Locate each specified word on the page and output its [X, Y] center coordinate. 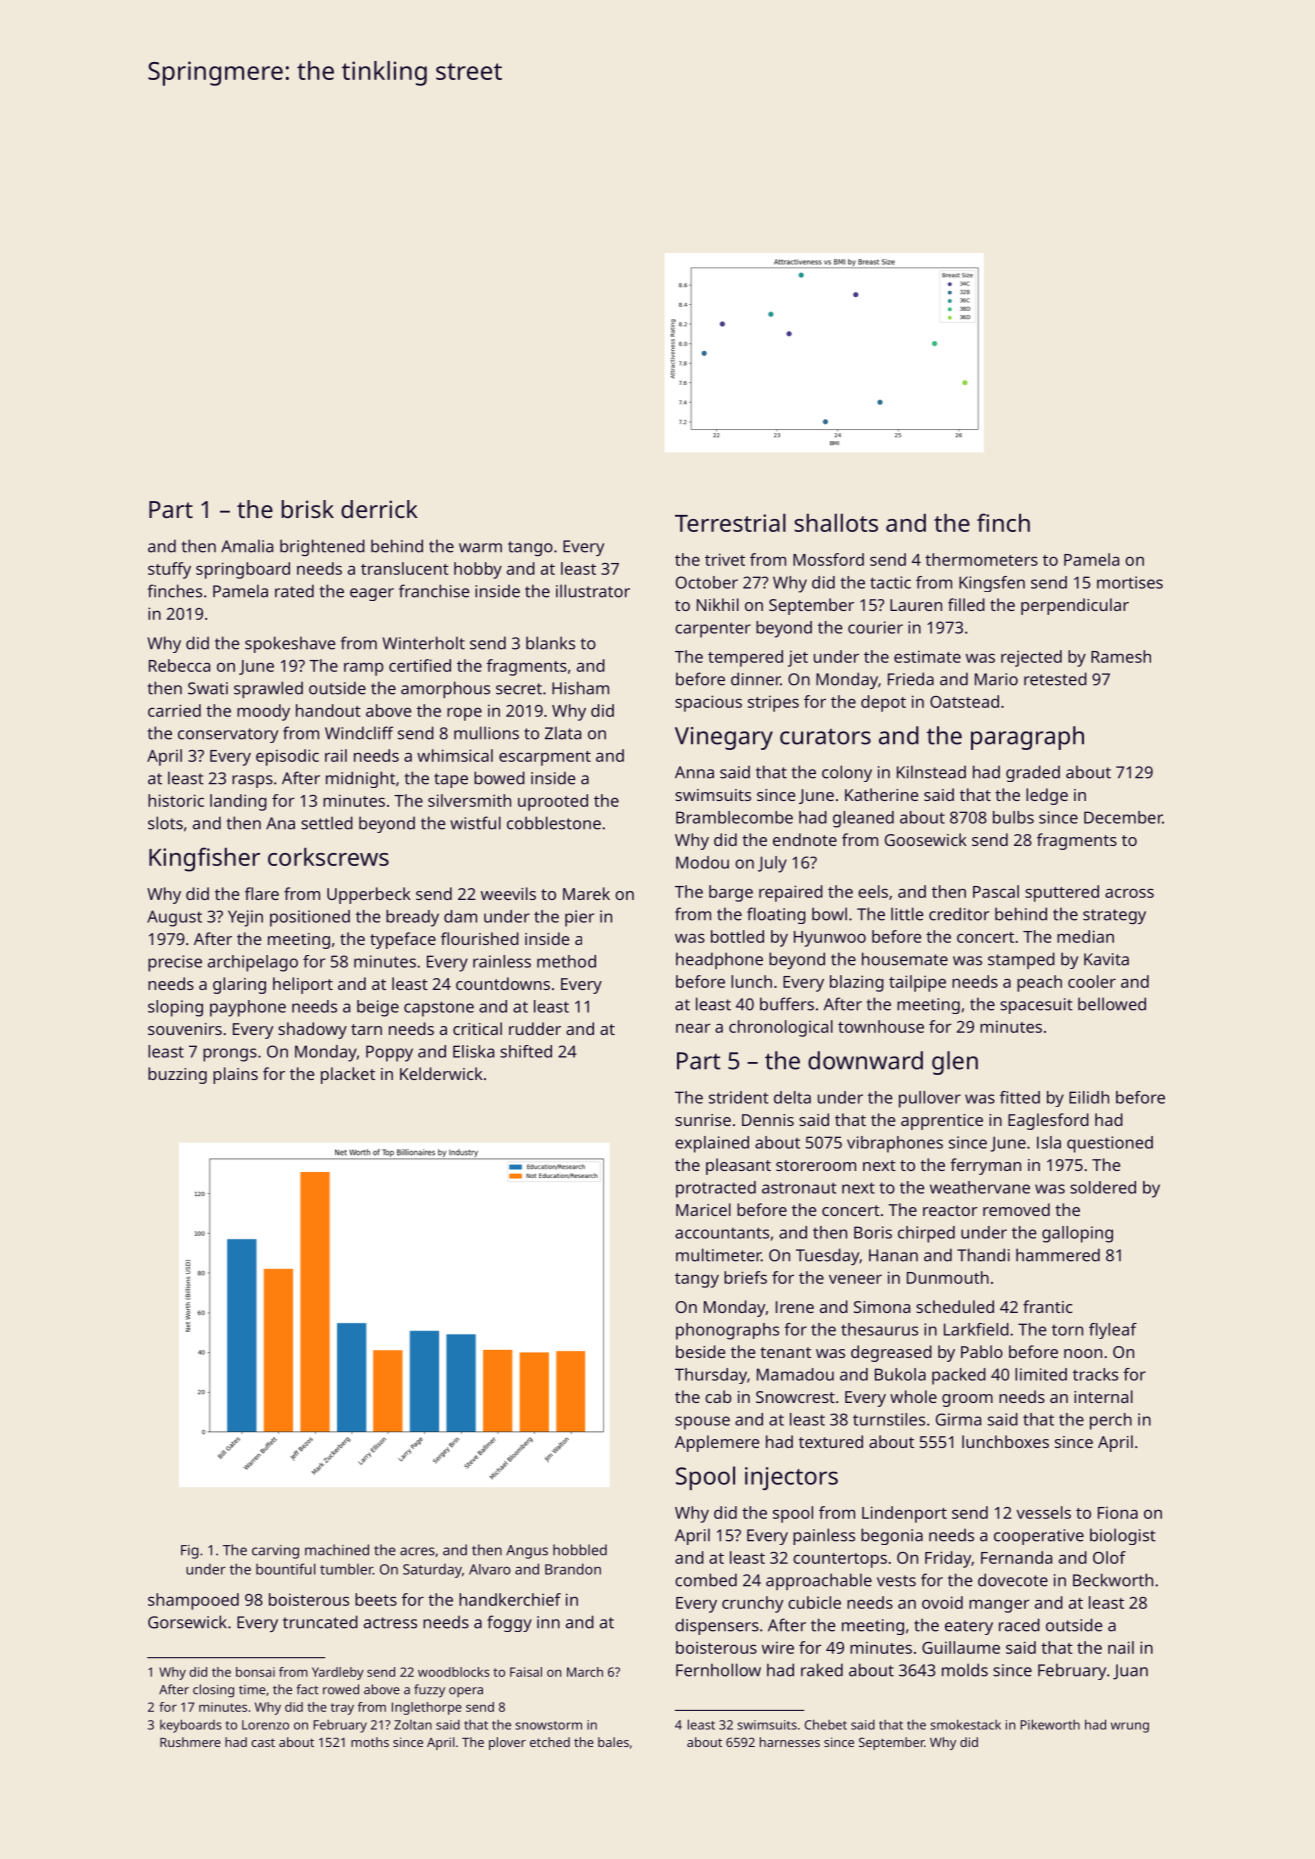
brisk [308, 509]
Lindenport [904, 1514]
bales [613, 1742]
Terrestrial [730, 523]
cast [263, 1742]
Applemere [717, 1443]
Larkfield [976, 1329]
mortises [1130, 582]
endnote [805, 839]
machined [337, 1550]
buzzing [177, 1075]
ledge [1047, 796]
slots [165, 823]
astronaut [799, 1188]
